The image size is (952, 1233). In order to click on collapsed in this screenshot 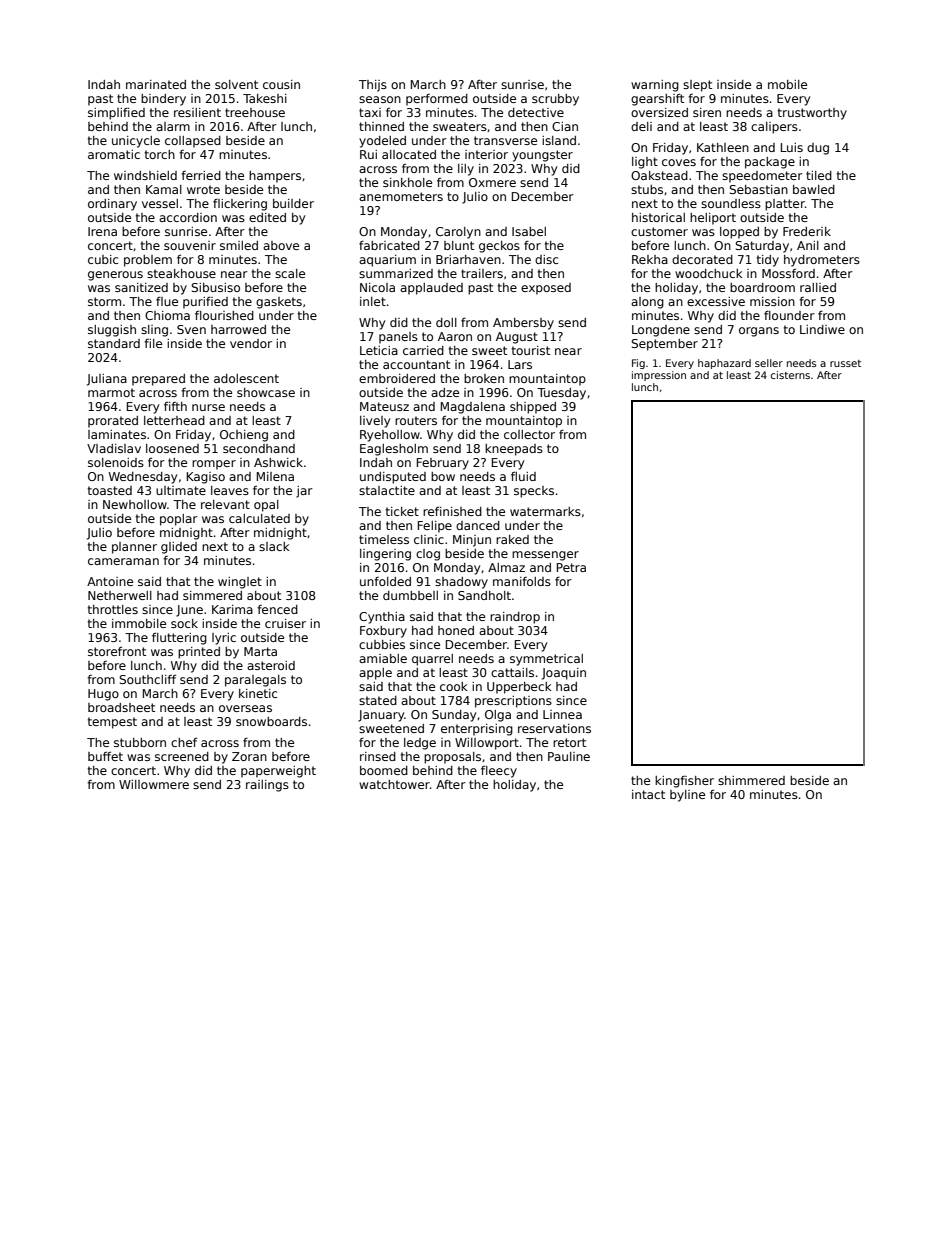, I will do `click(193, 142)`.
